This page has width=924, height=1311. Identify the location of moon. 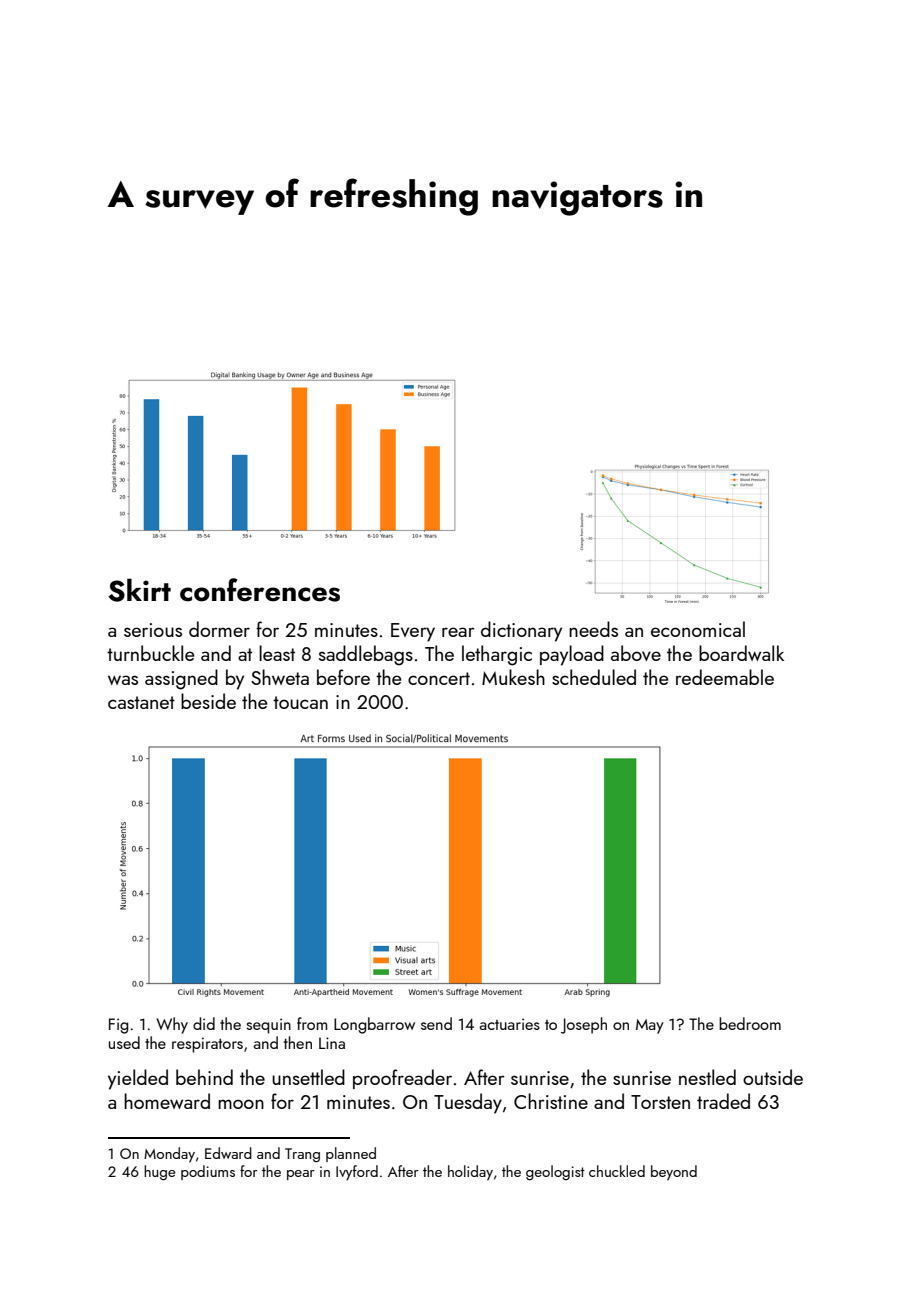
(241, 1104).
